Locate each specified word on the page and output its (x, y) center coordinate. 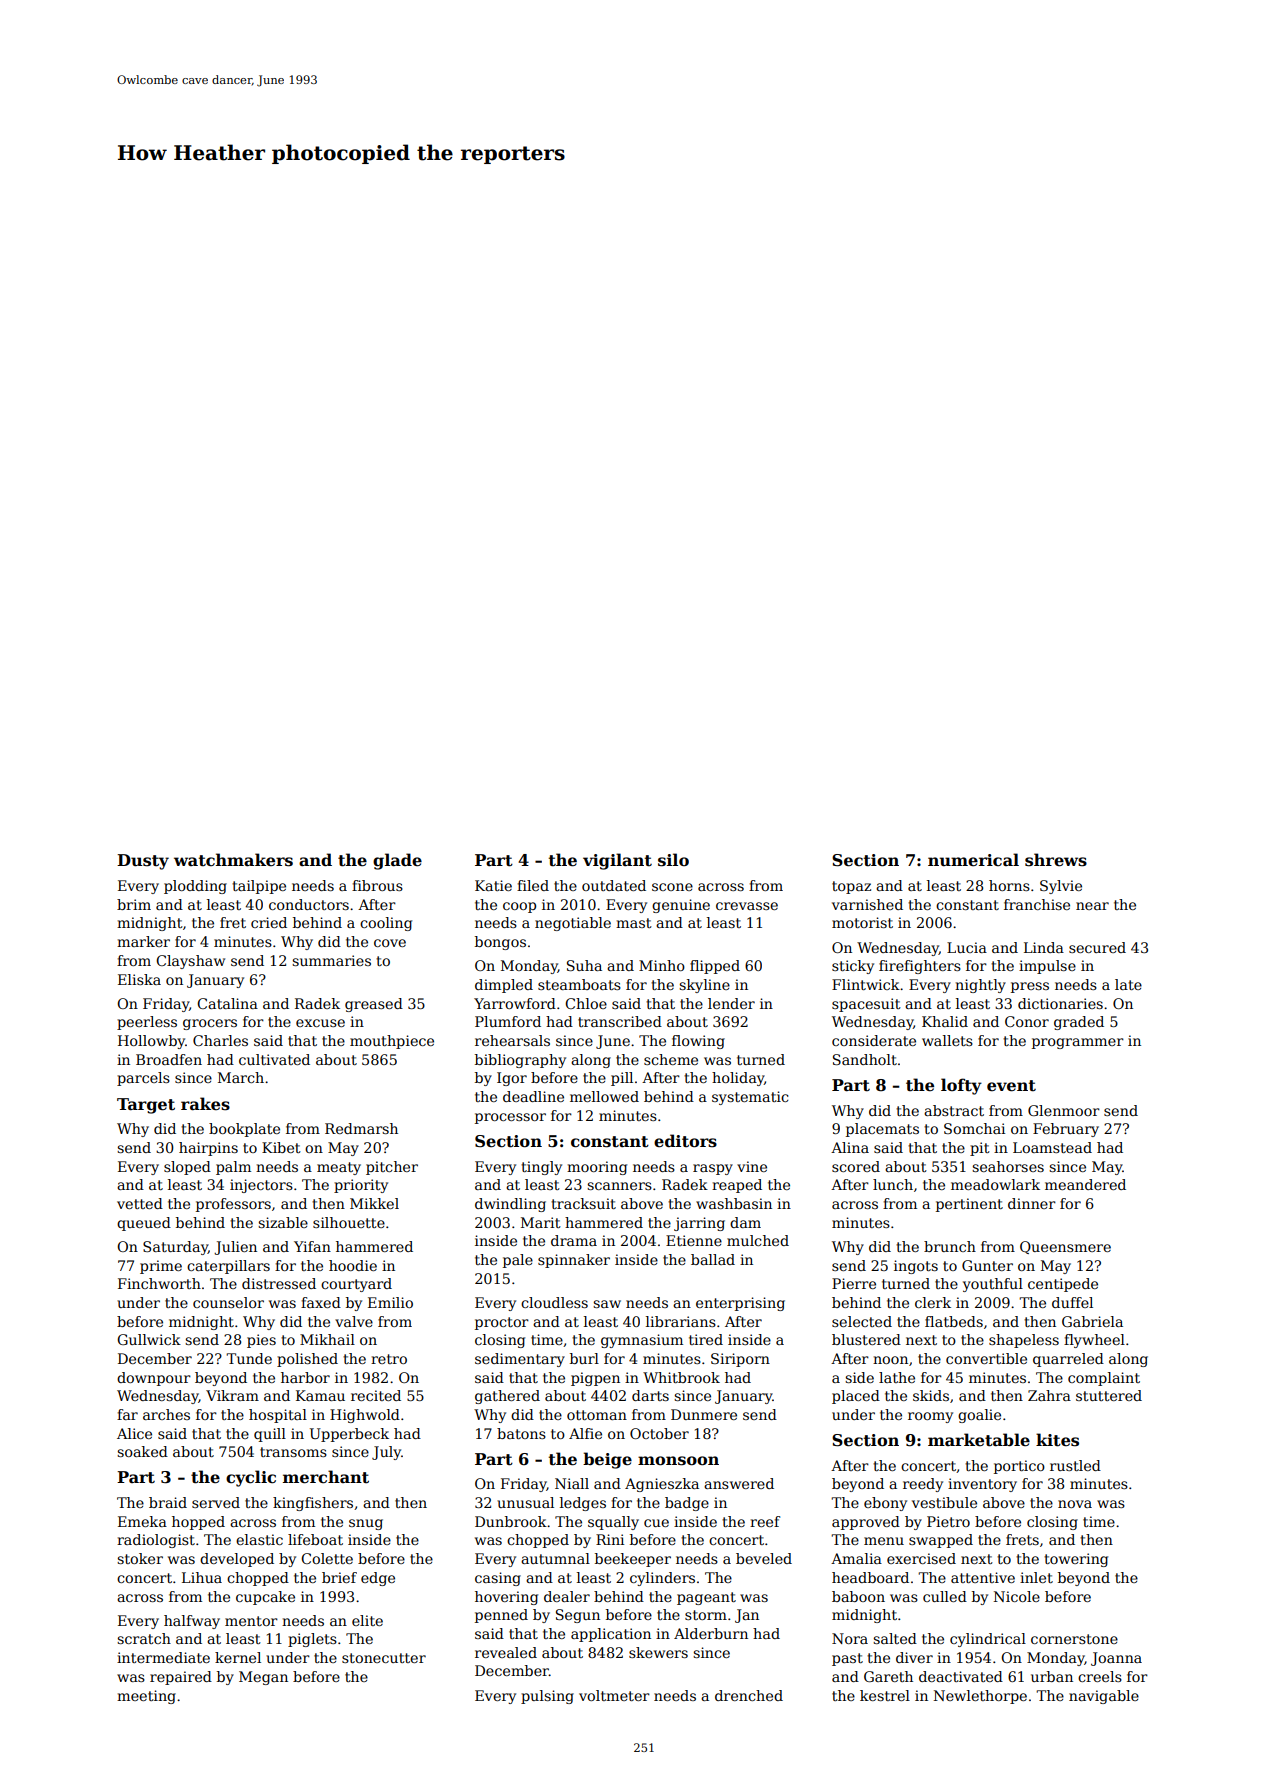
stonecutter (384, 1658)
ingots (916, 1267)
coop (519, 907)
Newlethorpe (980, 1697)
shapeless (1024, 1341)
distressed (279, 1283)
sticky (853, 967)
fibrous (377, 885)
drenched (749, 1695)
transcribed (620, 1021)
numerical (973, 860)
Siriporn (740, 1360)
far (127, 1414)
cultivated (274, 1059)
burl (584, 1358)
